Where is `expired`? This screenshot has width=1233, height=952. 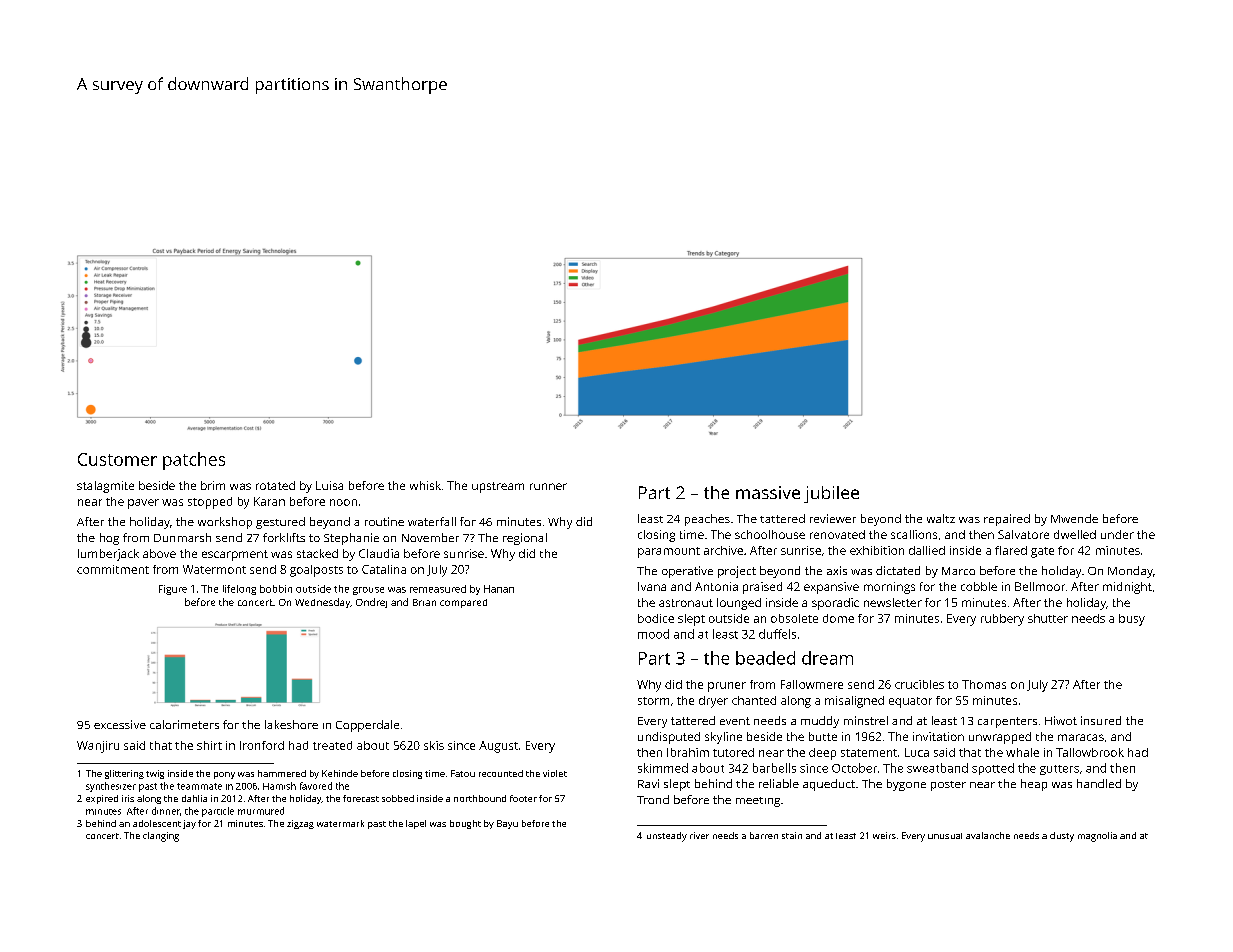 expired is located at coordinates (102, 799).
